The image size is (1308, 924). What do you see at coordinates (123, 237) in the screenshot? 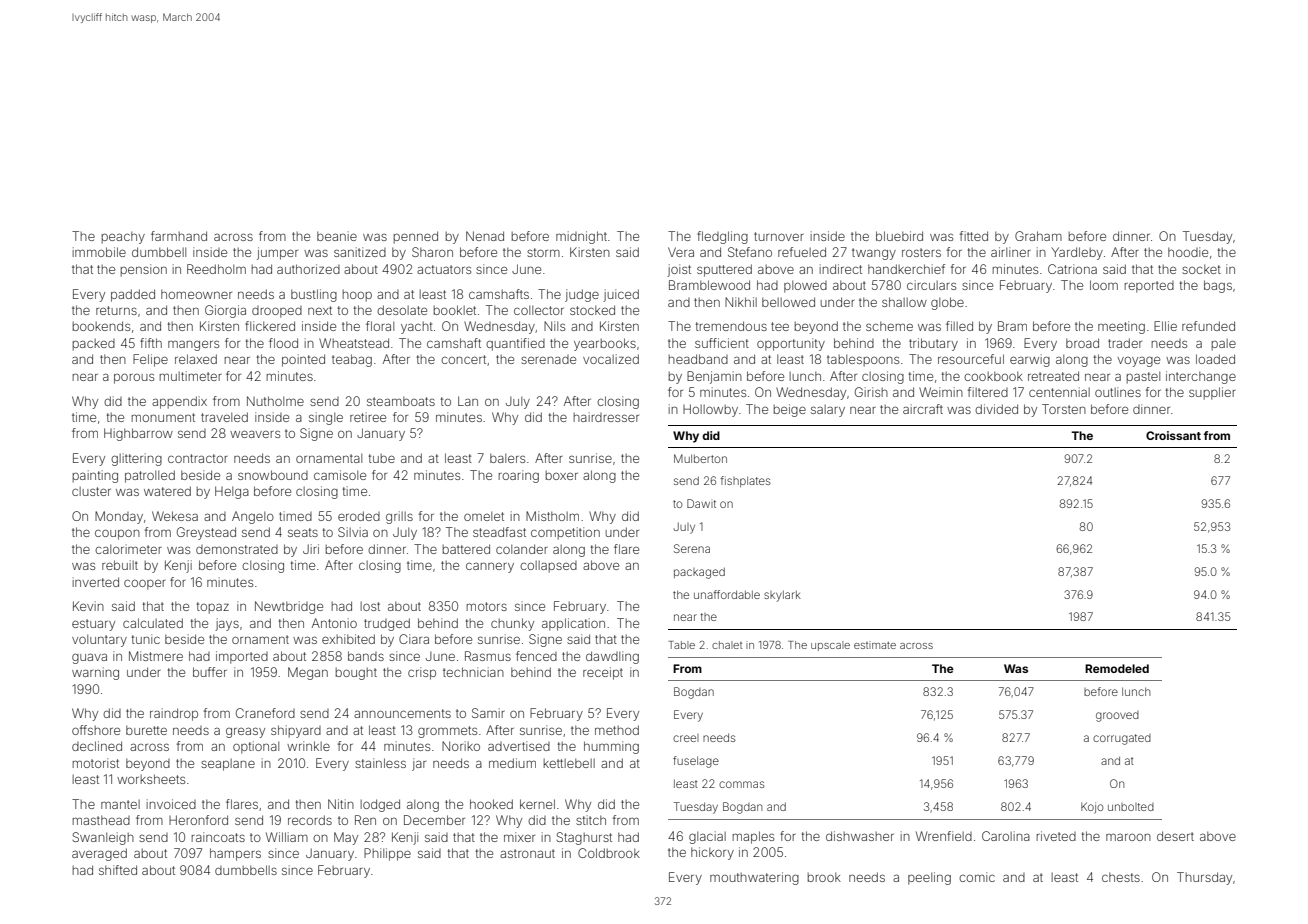
I see `peachy` at bounding box center [123, 237].
